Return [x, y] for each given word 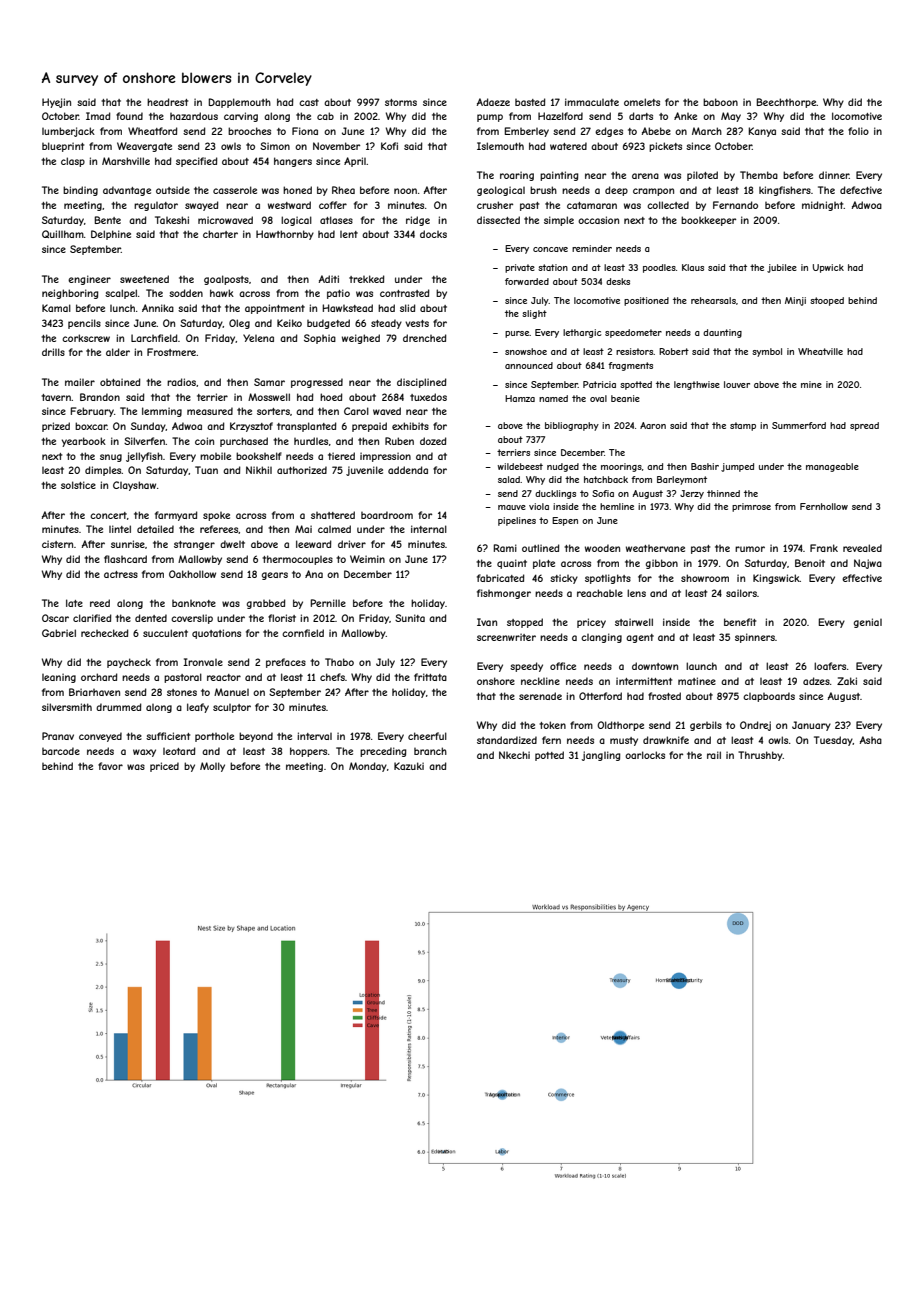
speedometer [633, 333]
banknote [194, 603]
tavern [56, 397]
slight [534, 314]
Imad [98, 116]
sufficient [168, 736]
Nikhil [259, 470]
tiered [341, 456]
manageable [832, 467]
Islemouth [500, 146]
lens [636, 593]
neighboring [70, 294]
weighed [361, 339]
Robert [674, 351]
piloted [702, 176]
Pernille [328, 603]
